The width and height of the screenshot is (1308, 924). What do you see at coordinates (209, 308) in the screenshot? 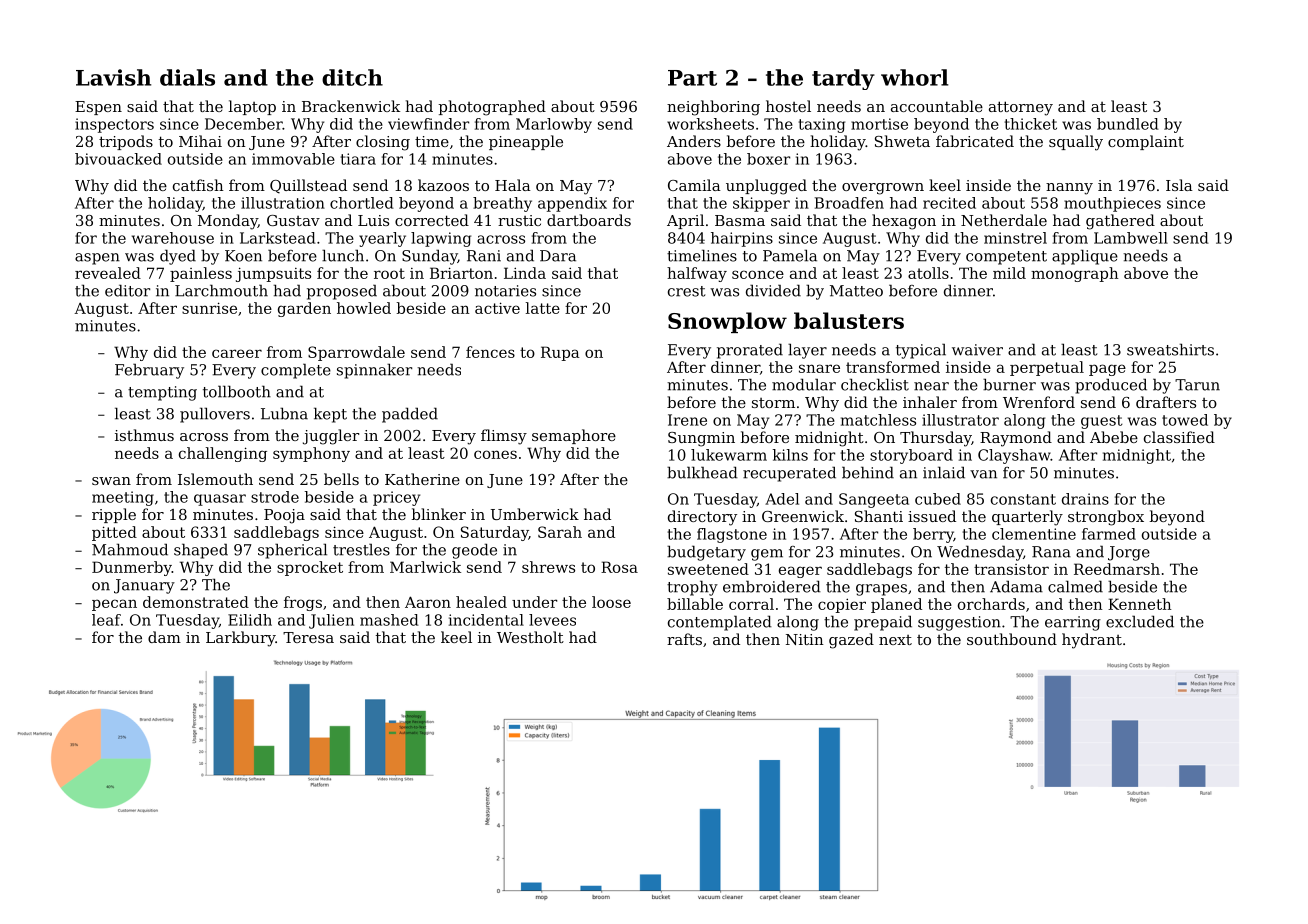
I see `sunrise` at bounding box center [209, 308].
